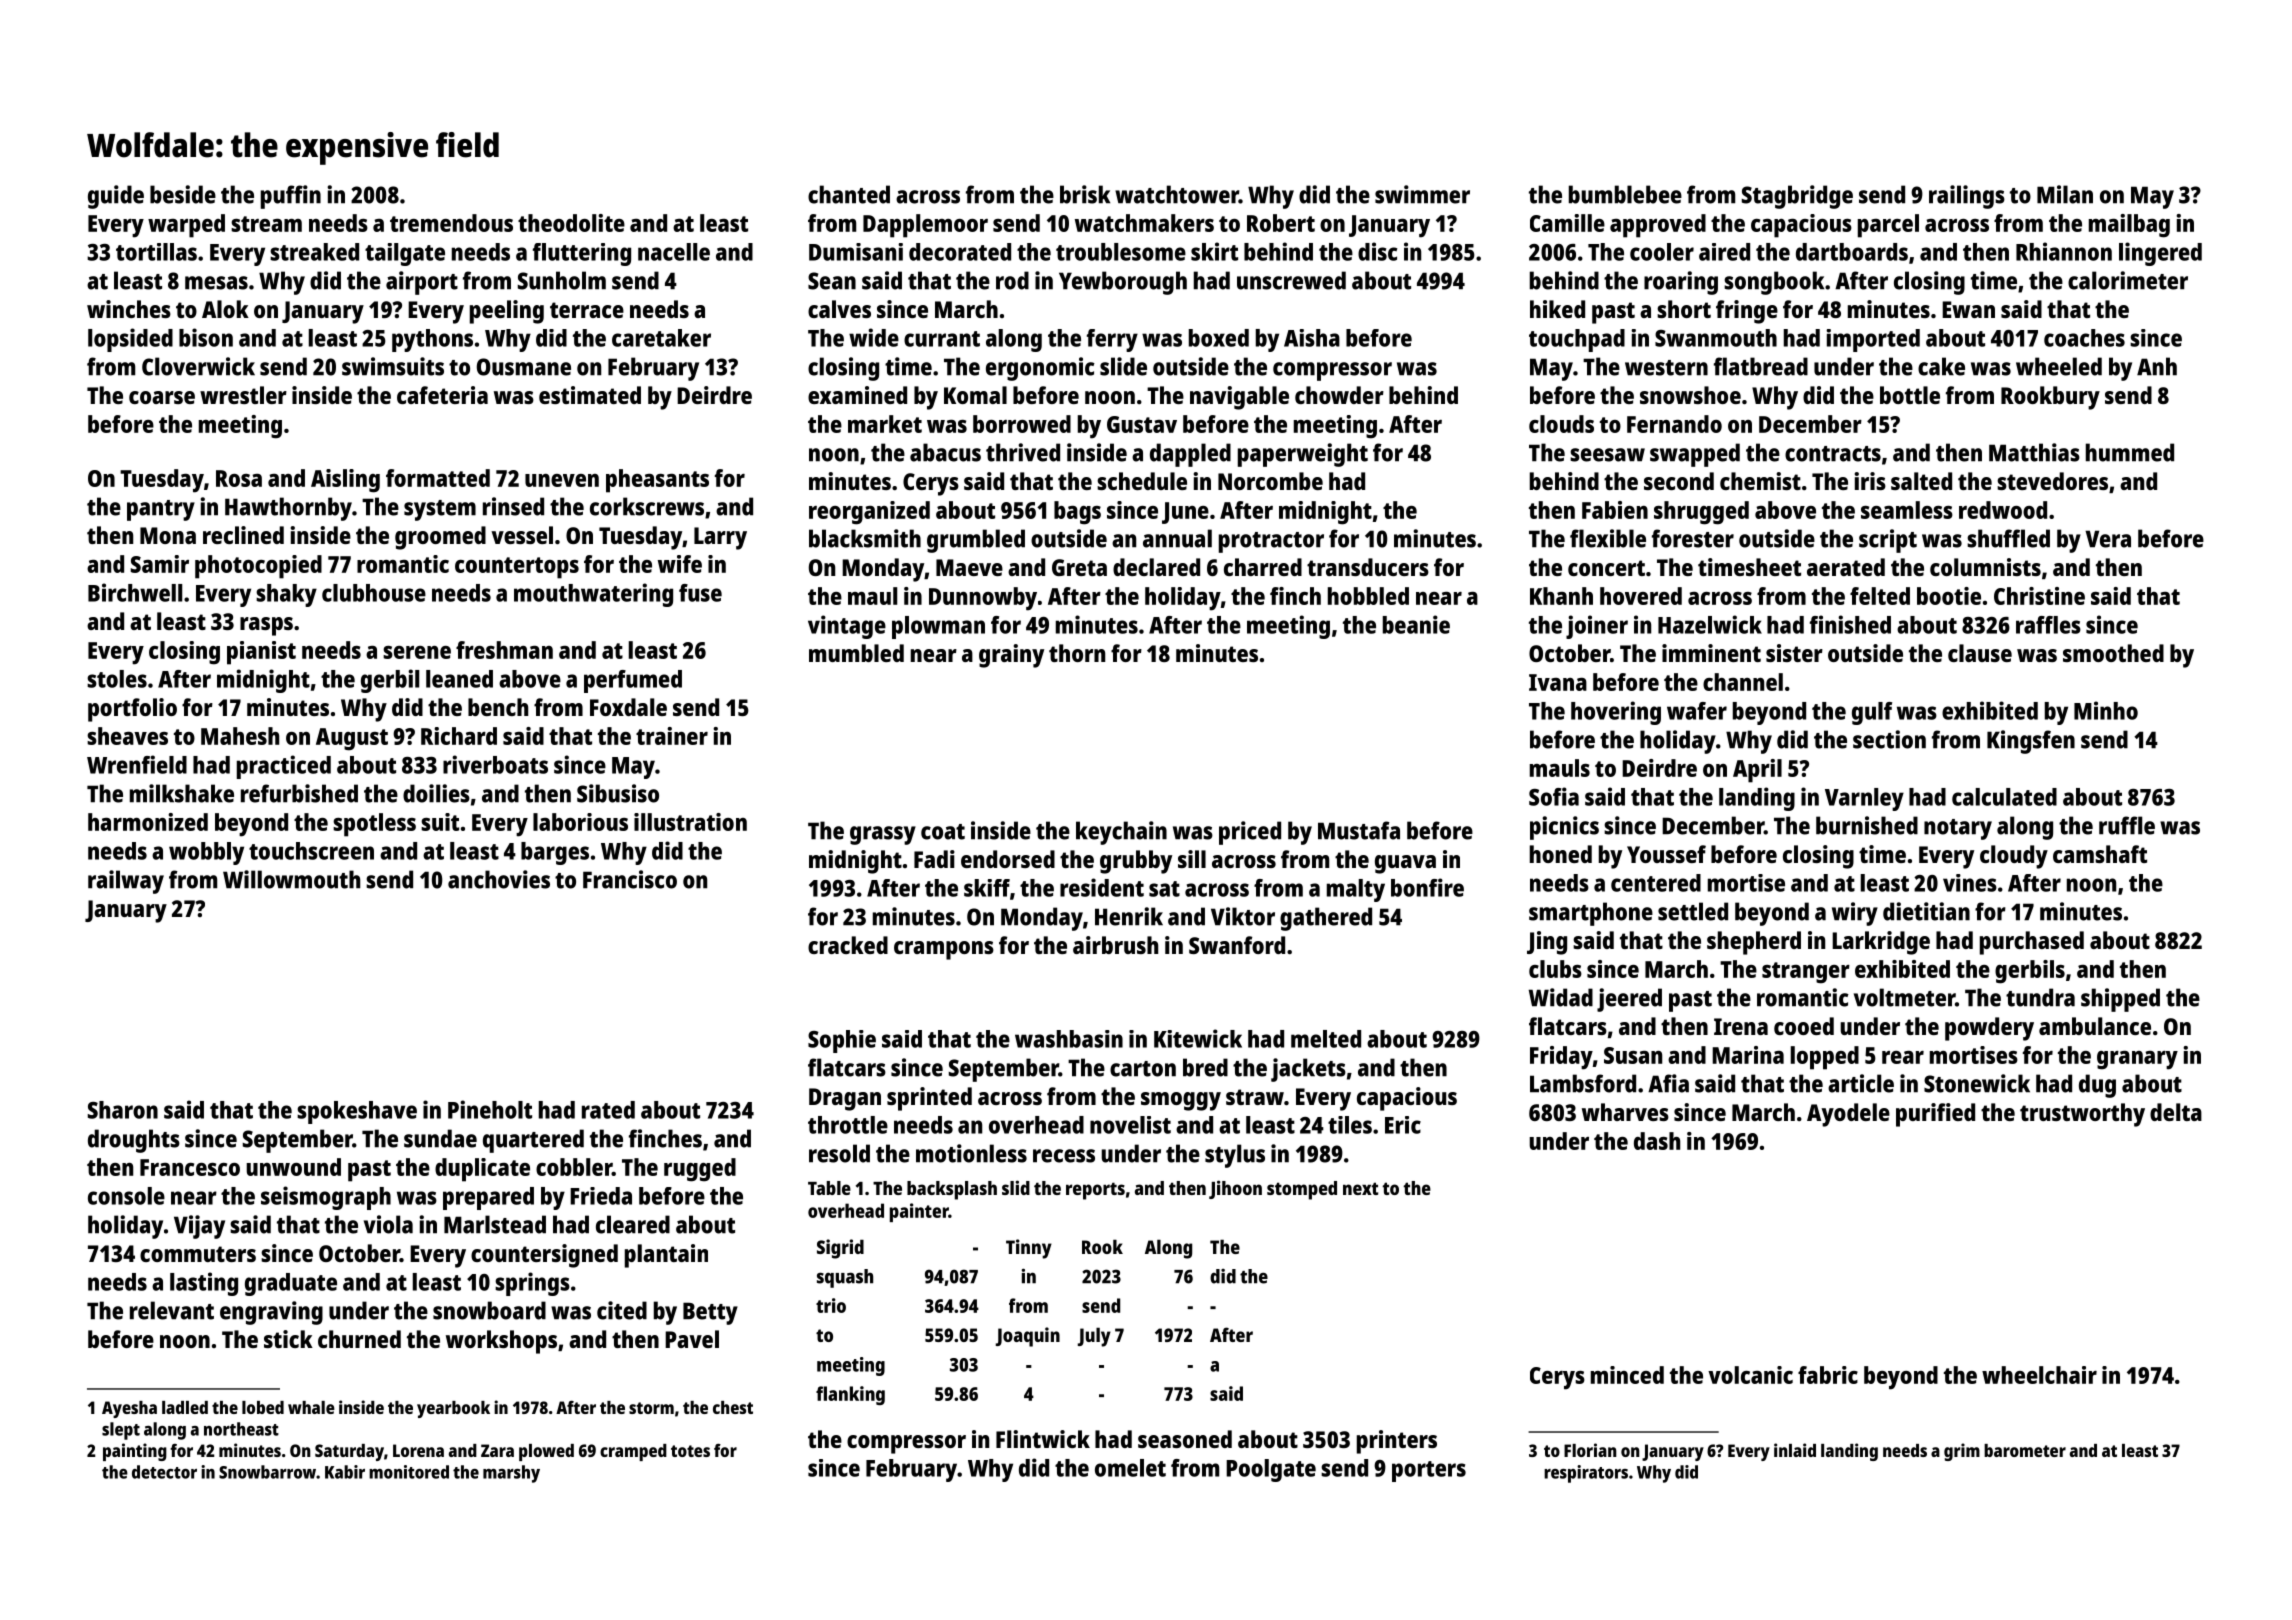  I want to click on Sharon, so click(123, 1110).
